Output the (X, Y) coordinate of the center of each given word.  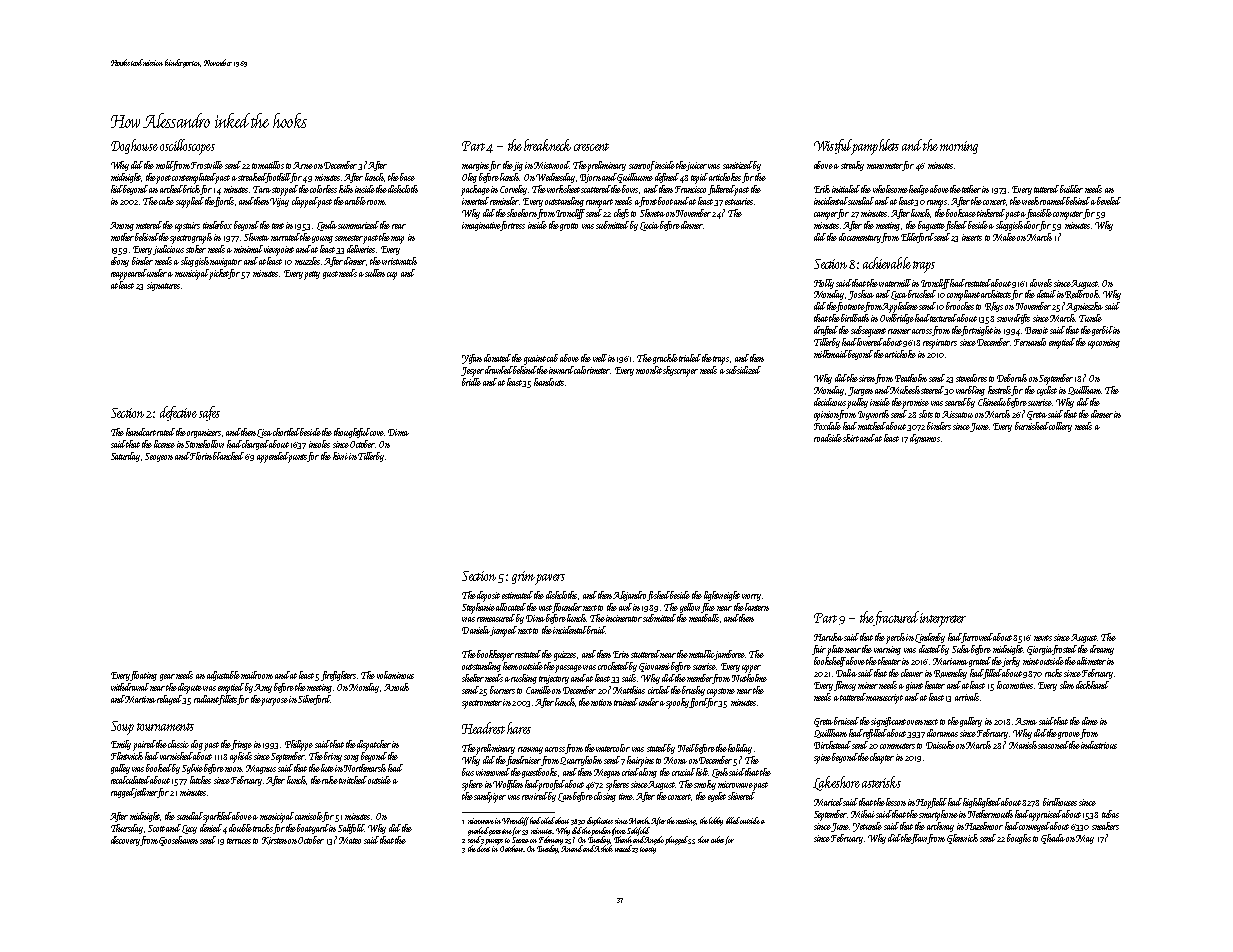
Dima (398, 432)
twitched (353, 780)
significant (888, 722)
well (600, 358)
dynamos (925, 439)
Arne (303, 165)
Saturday (125, 457)
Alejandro (629, 596)
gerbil (1102, 331)
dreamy (1102, 650)
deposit (488, 596)
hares (519, 728)
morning (959, 147)
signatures (163, 286)
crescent (591, 147)
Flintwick (127, 756)
